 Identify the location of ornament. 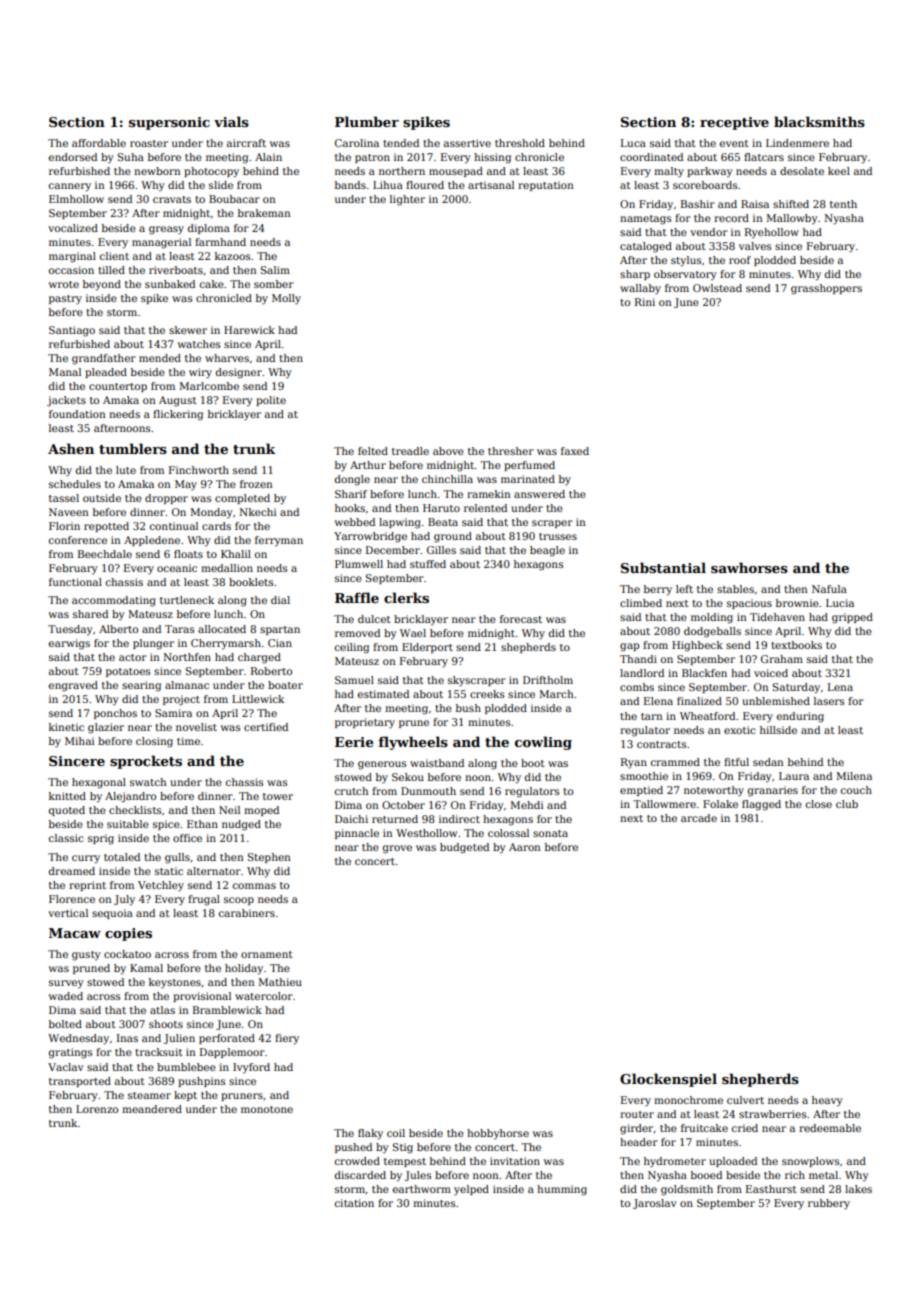
(267, 954).
